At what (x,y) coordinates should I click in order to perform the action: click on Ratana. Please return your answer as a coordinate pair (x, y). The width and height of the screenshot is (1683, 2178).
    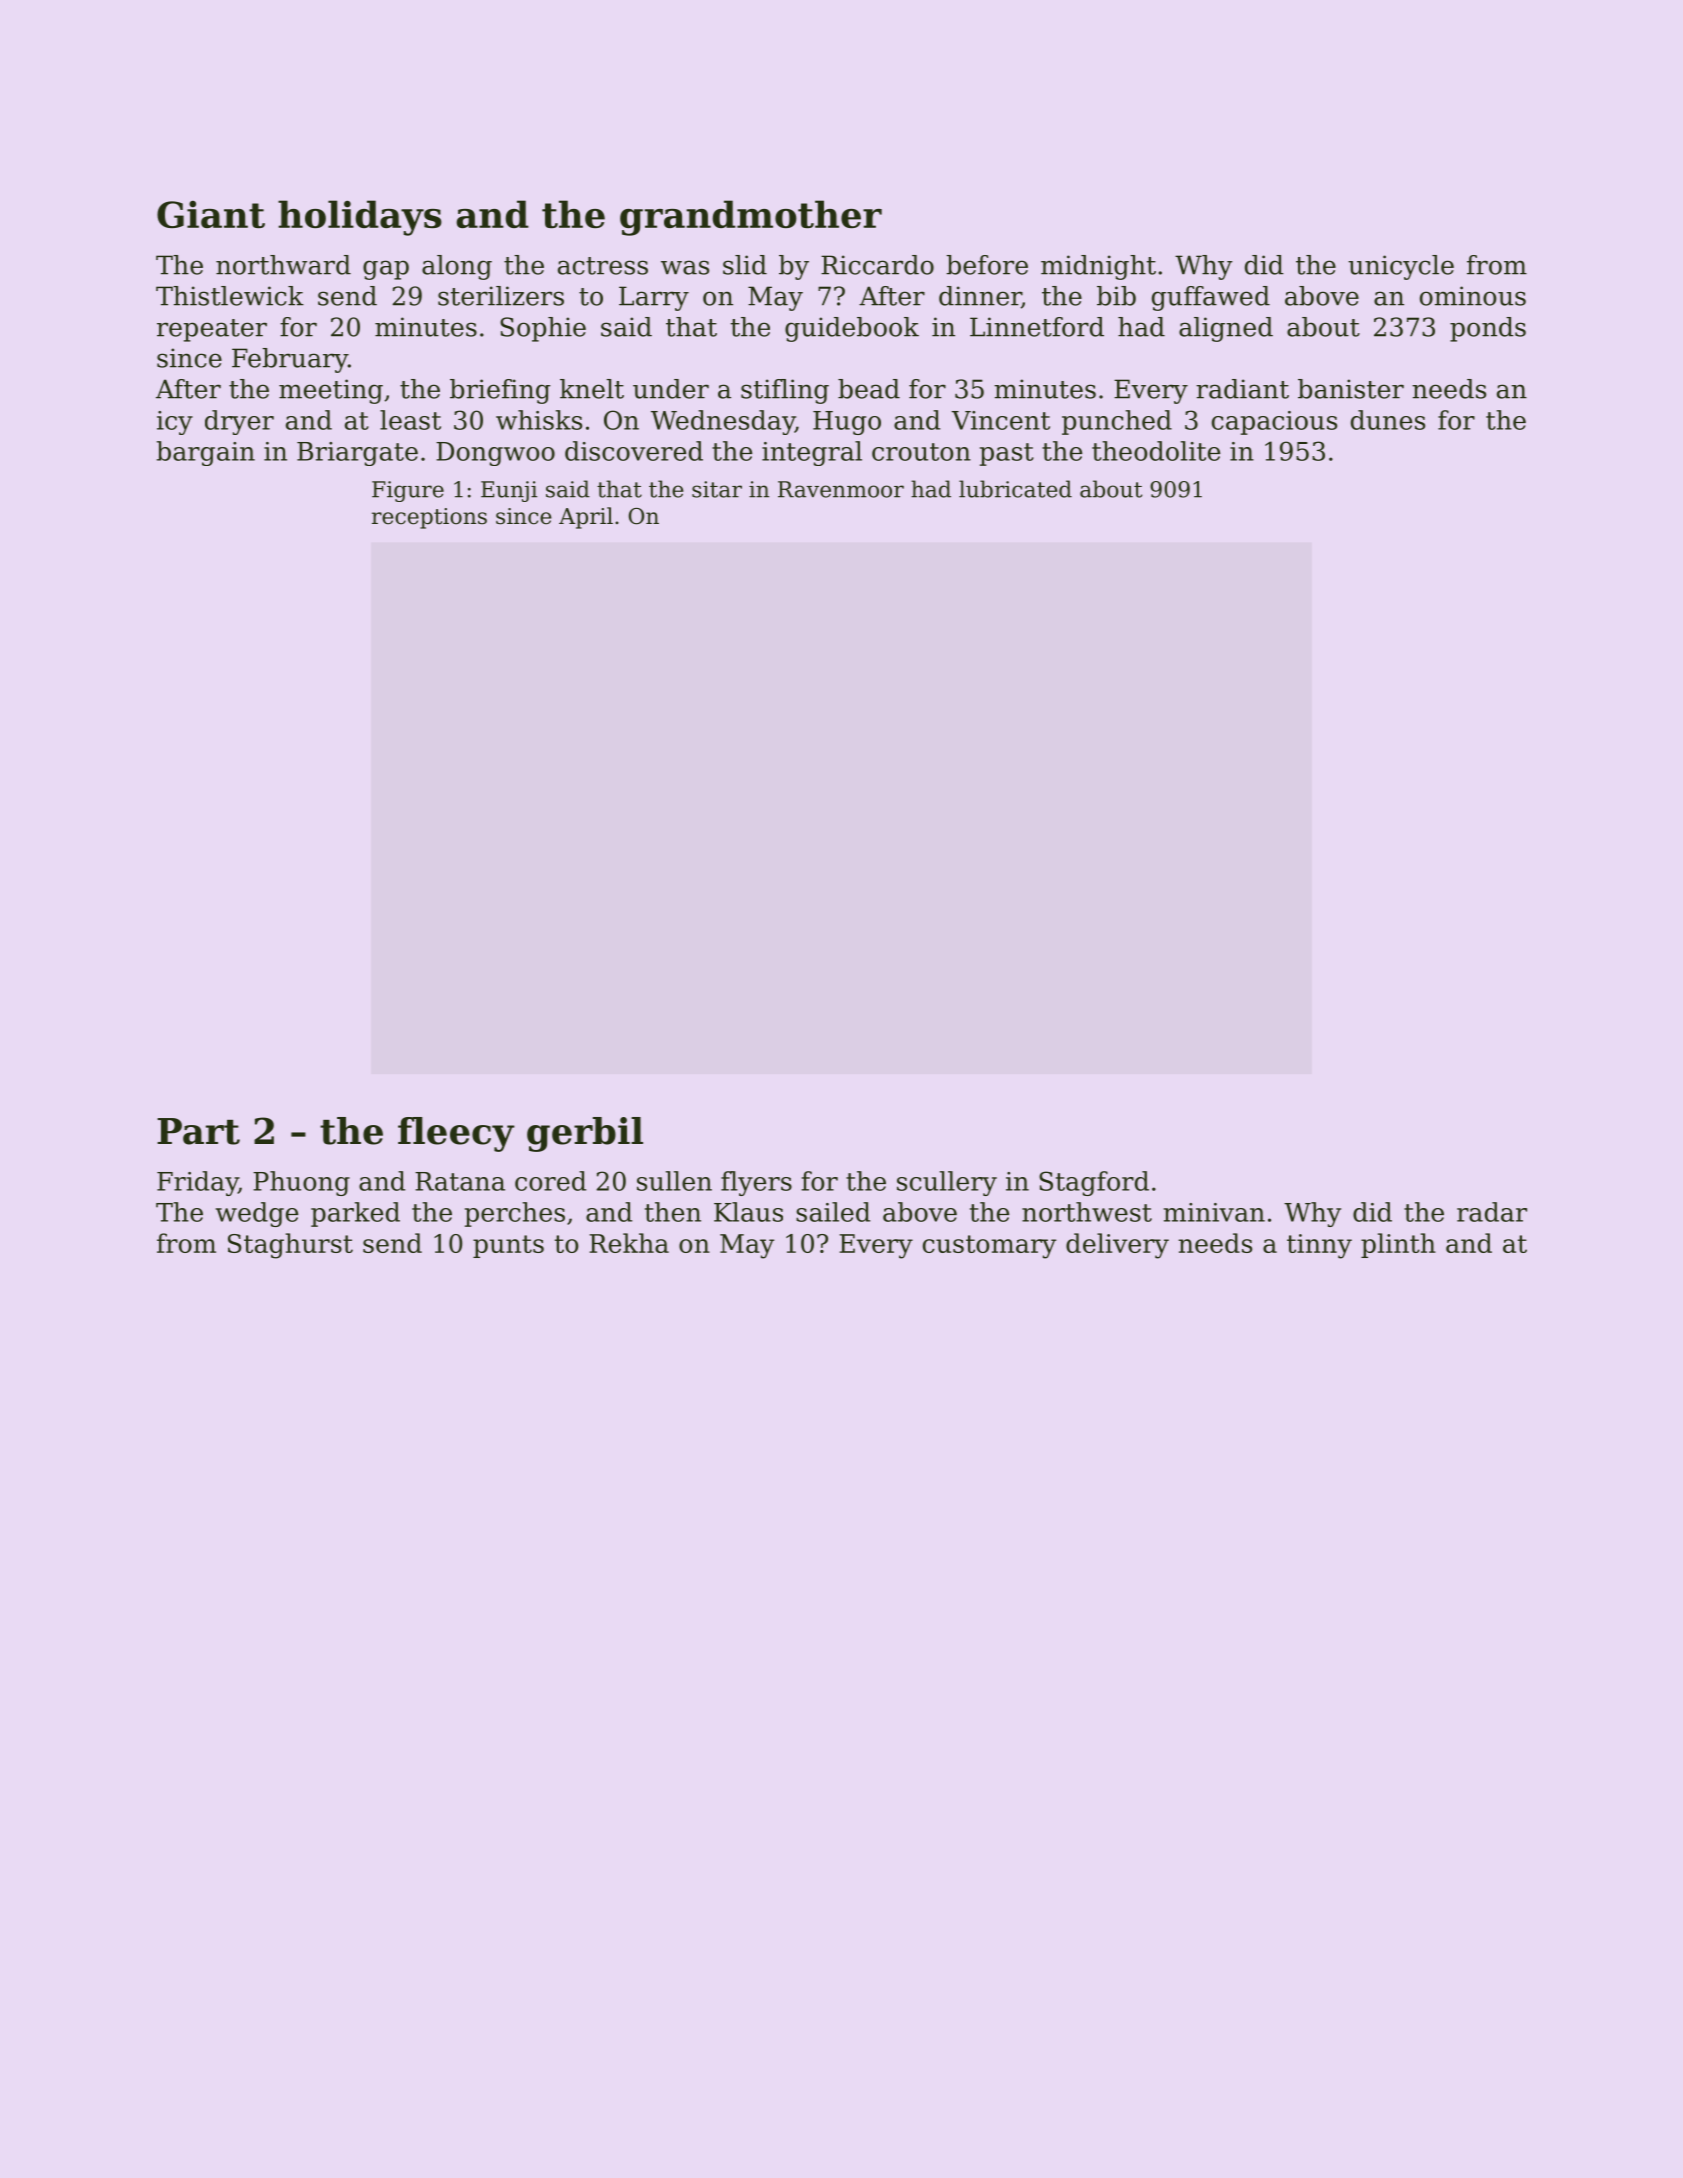
    Looking at the image, I should click on (460, 1181).
